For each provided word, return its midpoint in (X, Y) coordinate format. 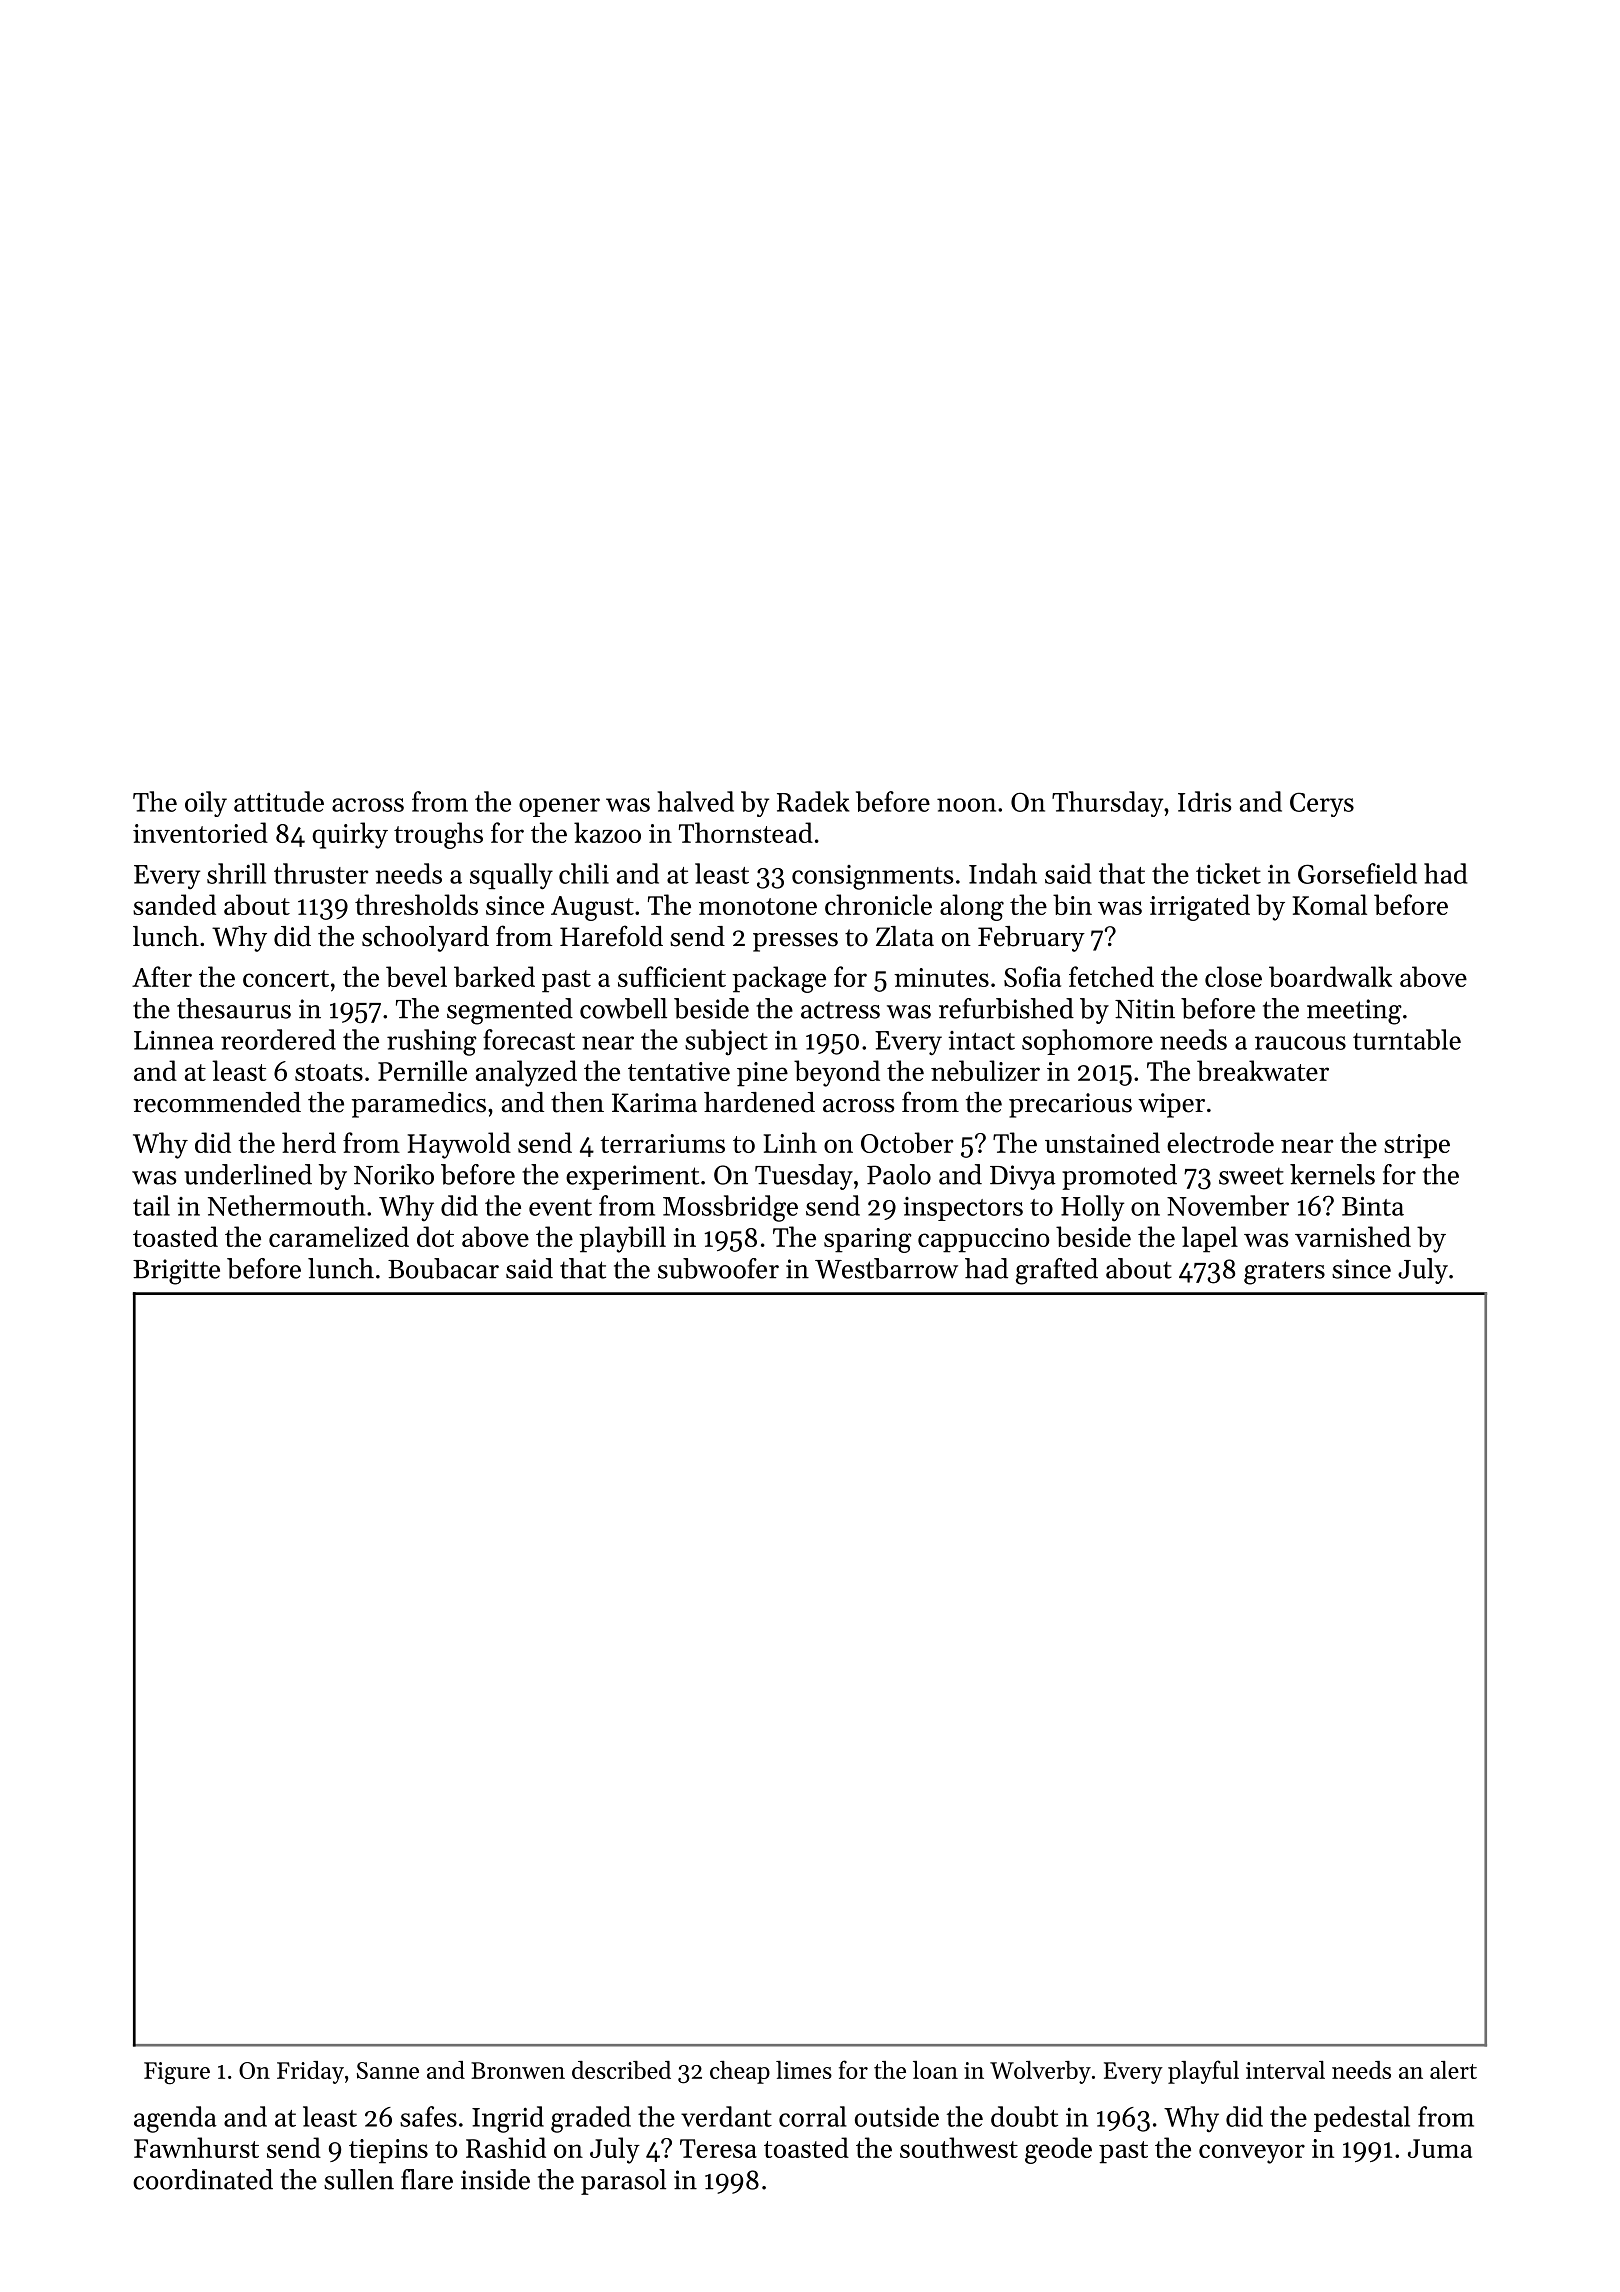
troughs (438, 835)
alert (1453, 2070)
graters (1284, 1273)
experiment (632, 1177)
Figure (177, 2073)
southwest (959, 2147)
